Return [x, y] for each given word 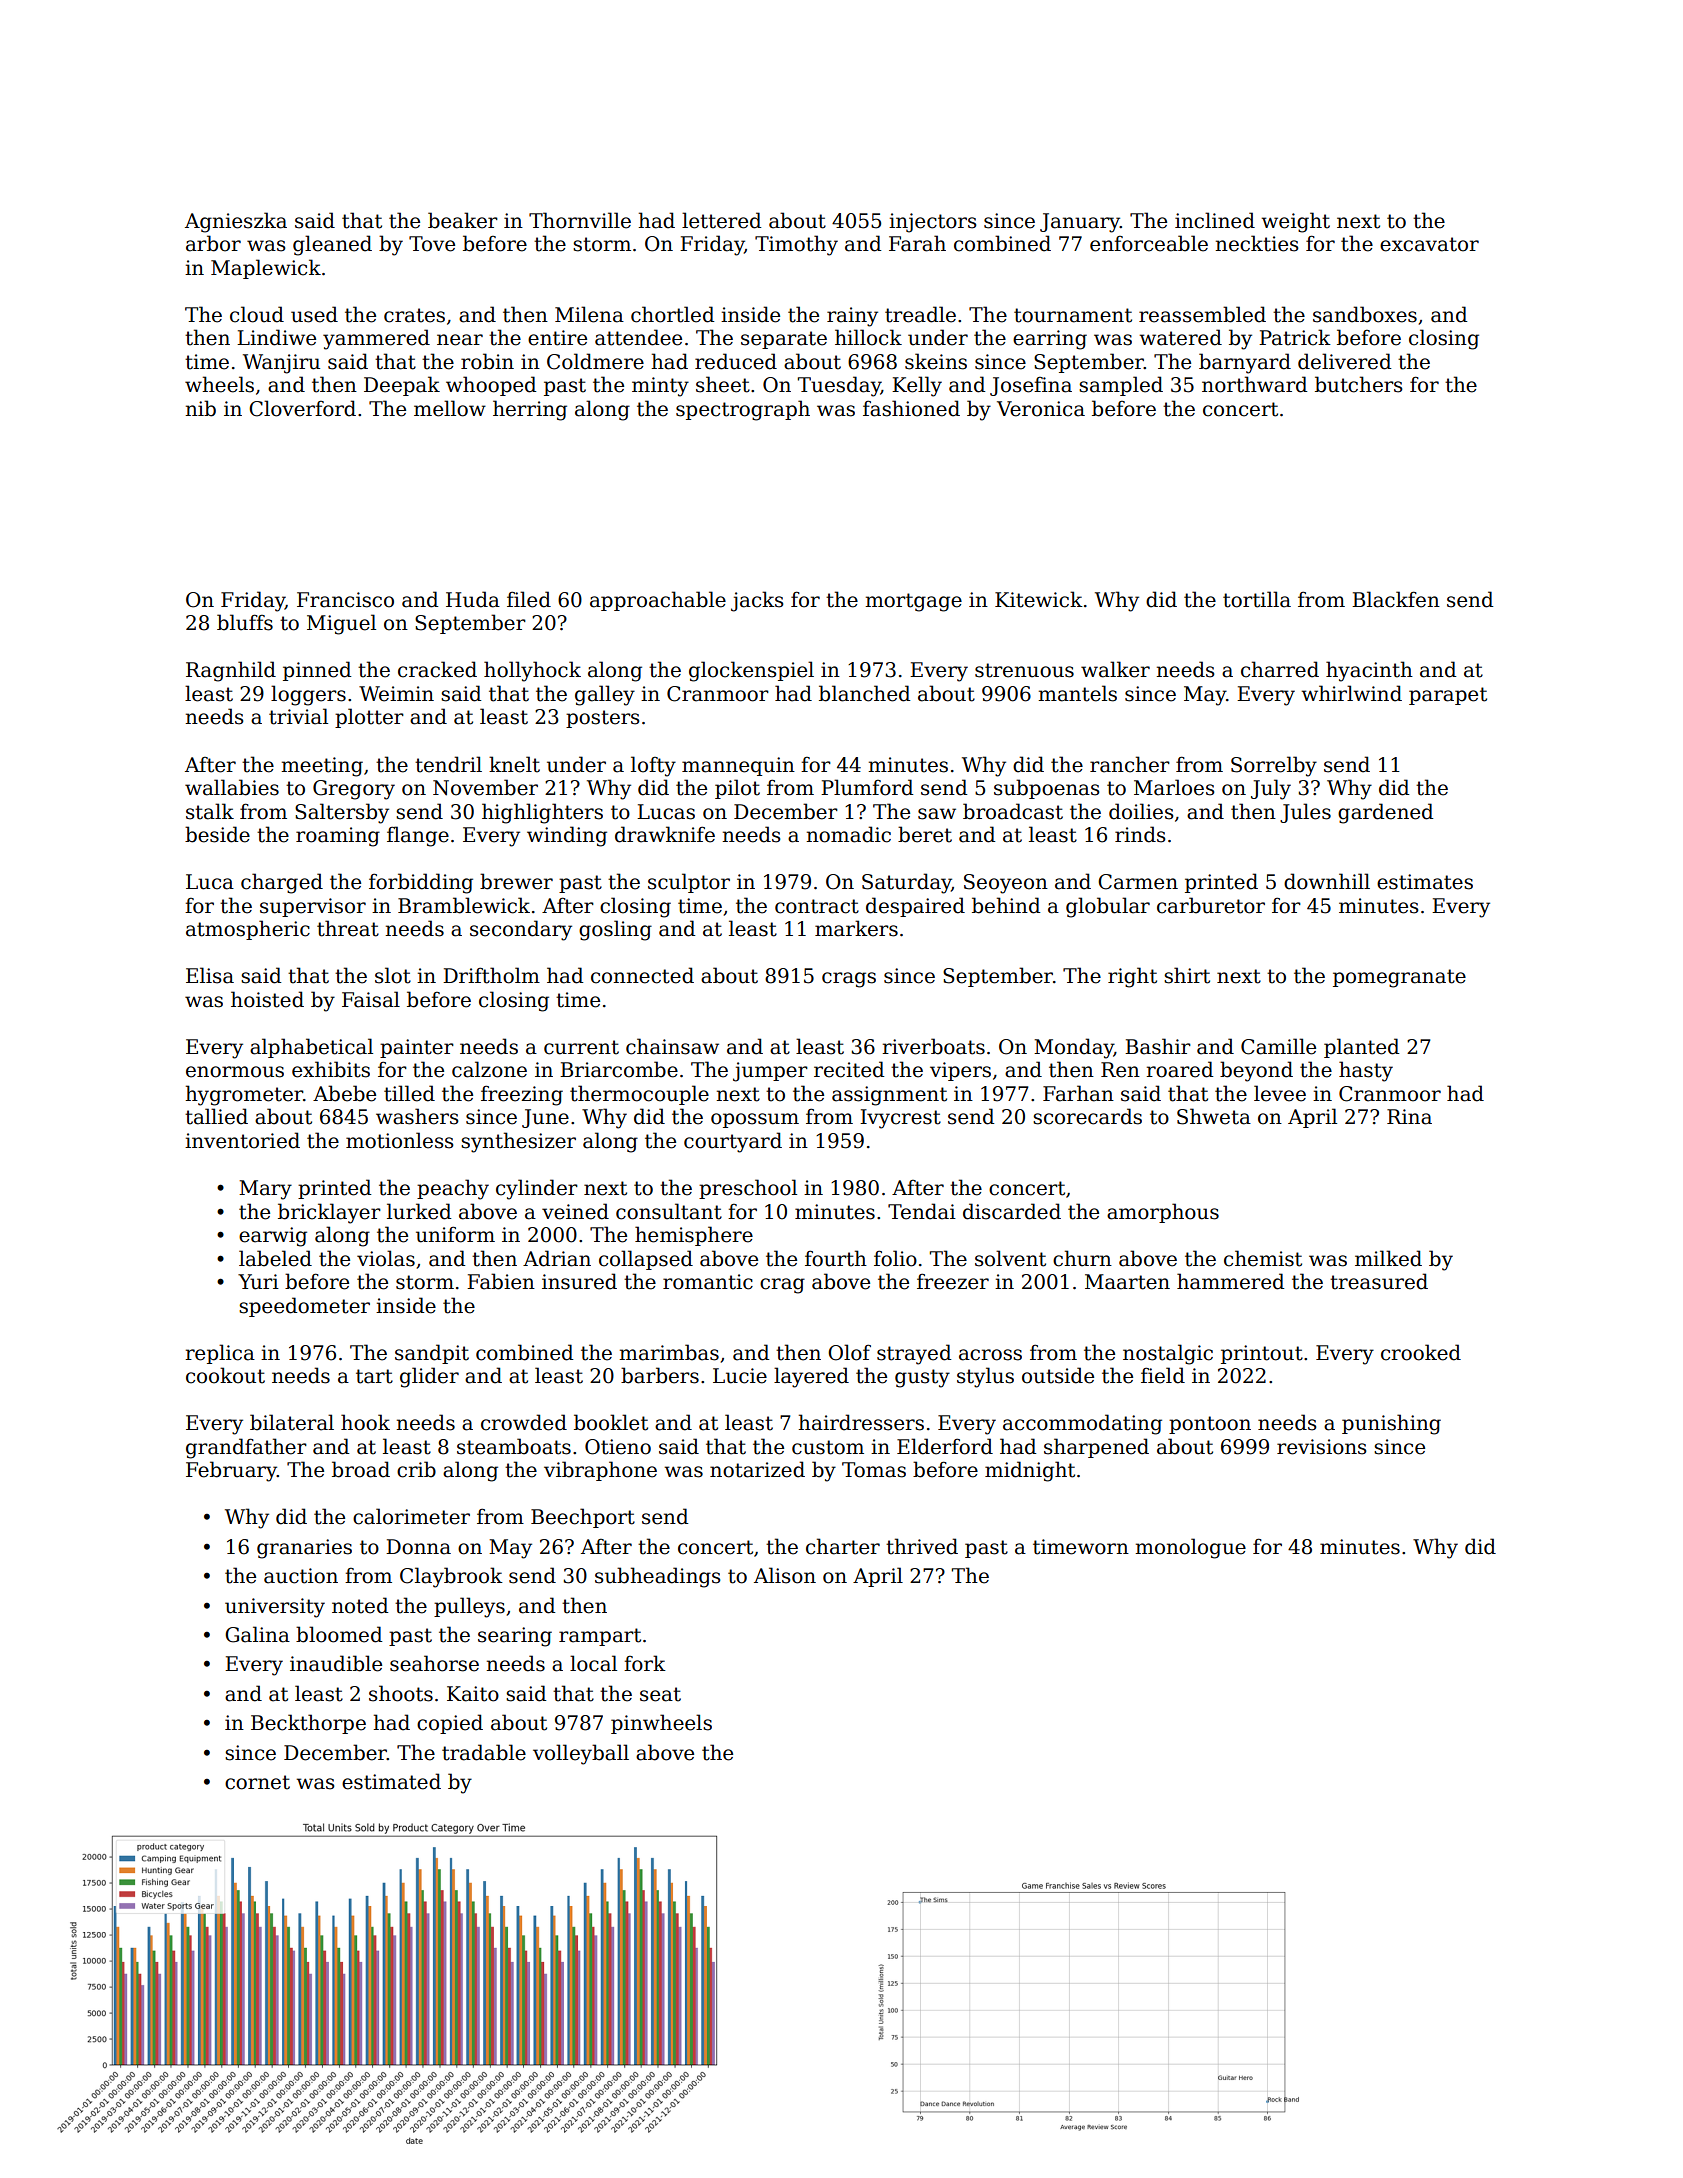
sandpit [432, 1354]
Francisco [345, 600]
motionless [400, 1140]
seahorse [434, 1663]
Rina [1409, 1117]
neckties [1257, 243]
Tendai [922, 1211]
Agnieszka [236, 222]
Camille [1278, 1046]
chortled [672, 314]
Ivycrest [900, 1119]
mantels [1077, 693]
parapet [1448, 696]
